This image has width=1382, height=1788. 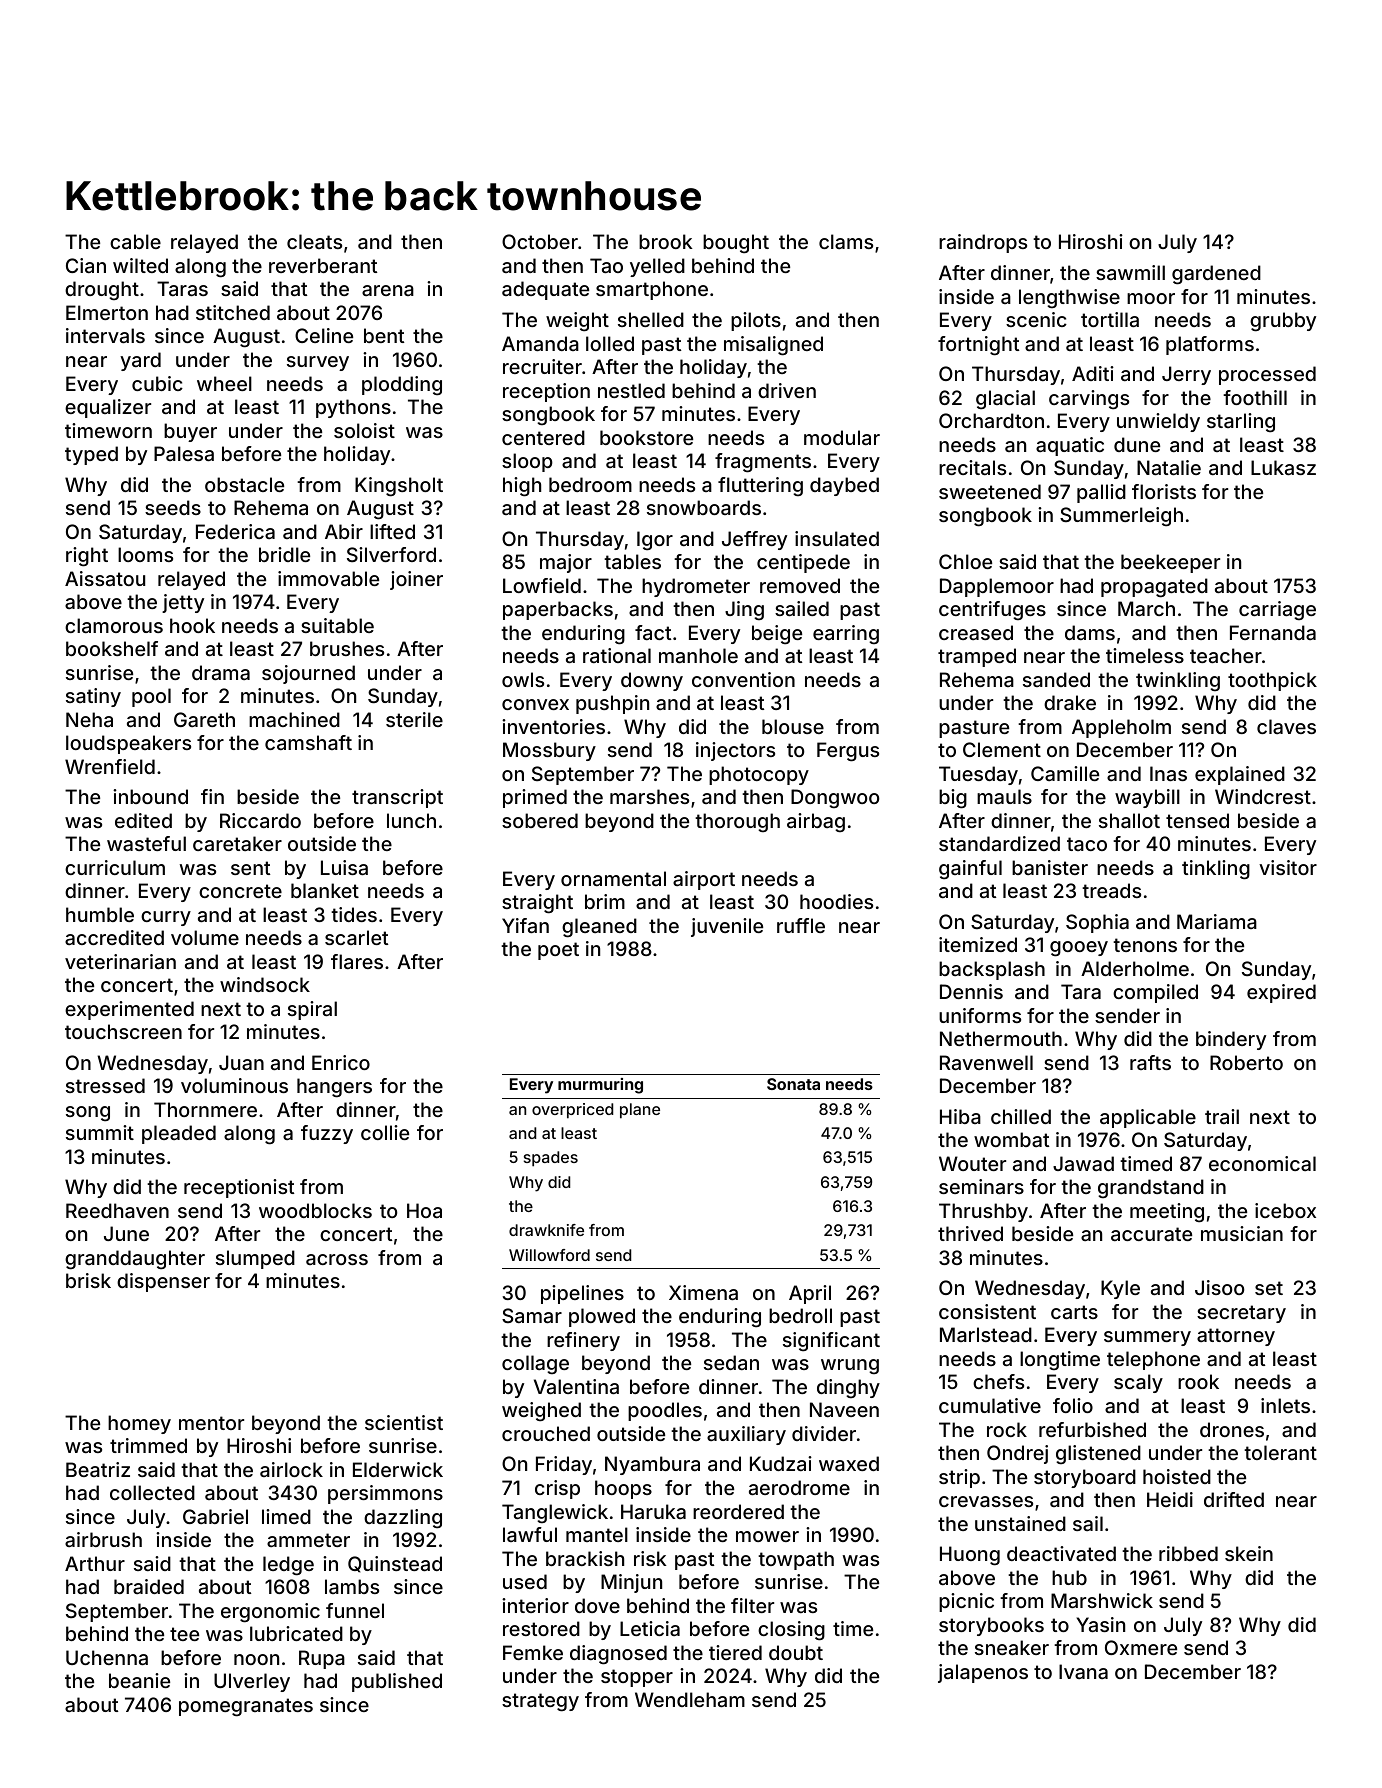 What do you see at coordinates (146, 843) in the image?
I see `wasteful` at bounding box center [146, 843].
